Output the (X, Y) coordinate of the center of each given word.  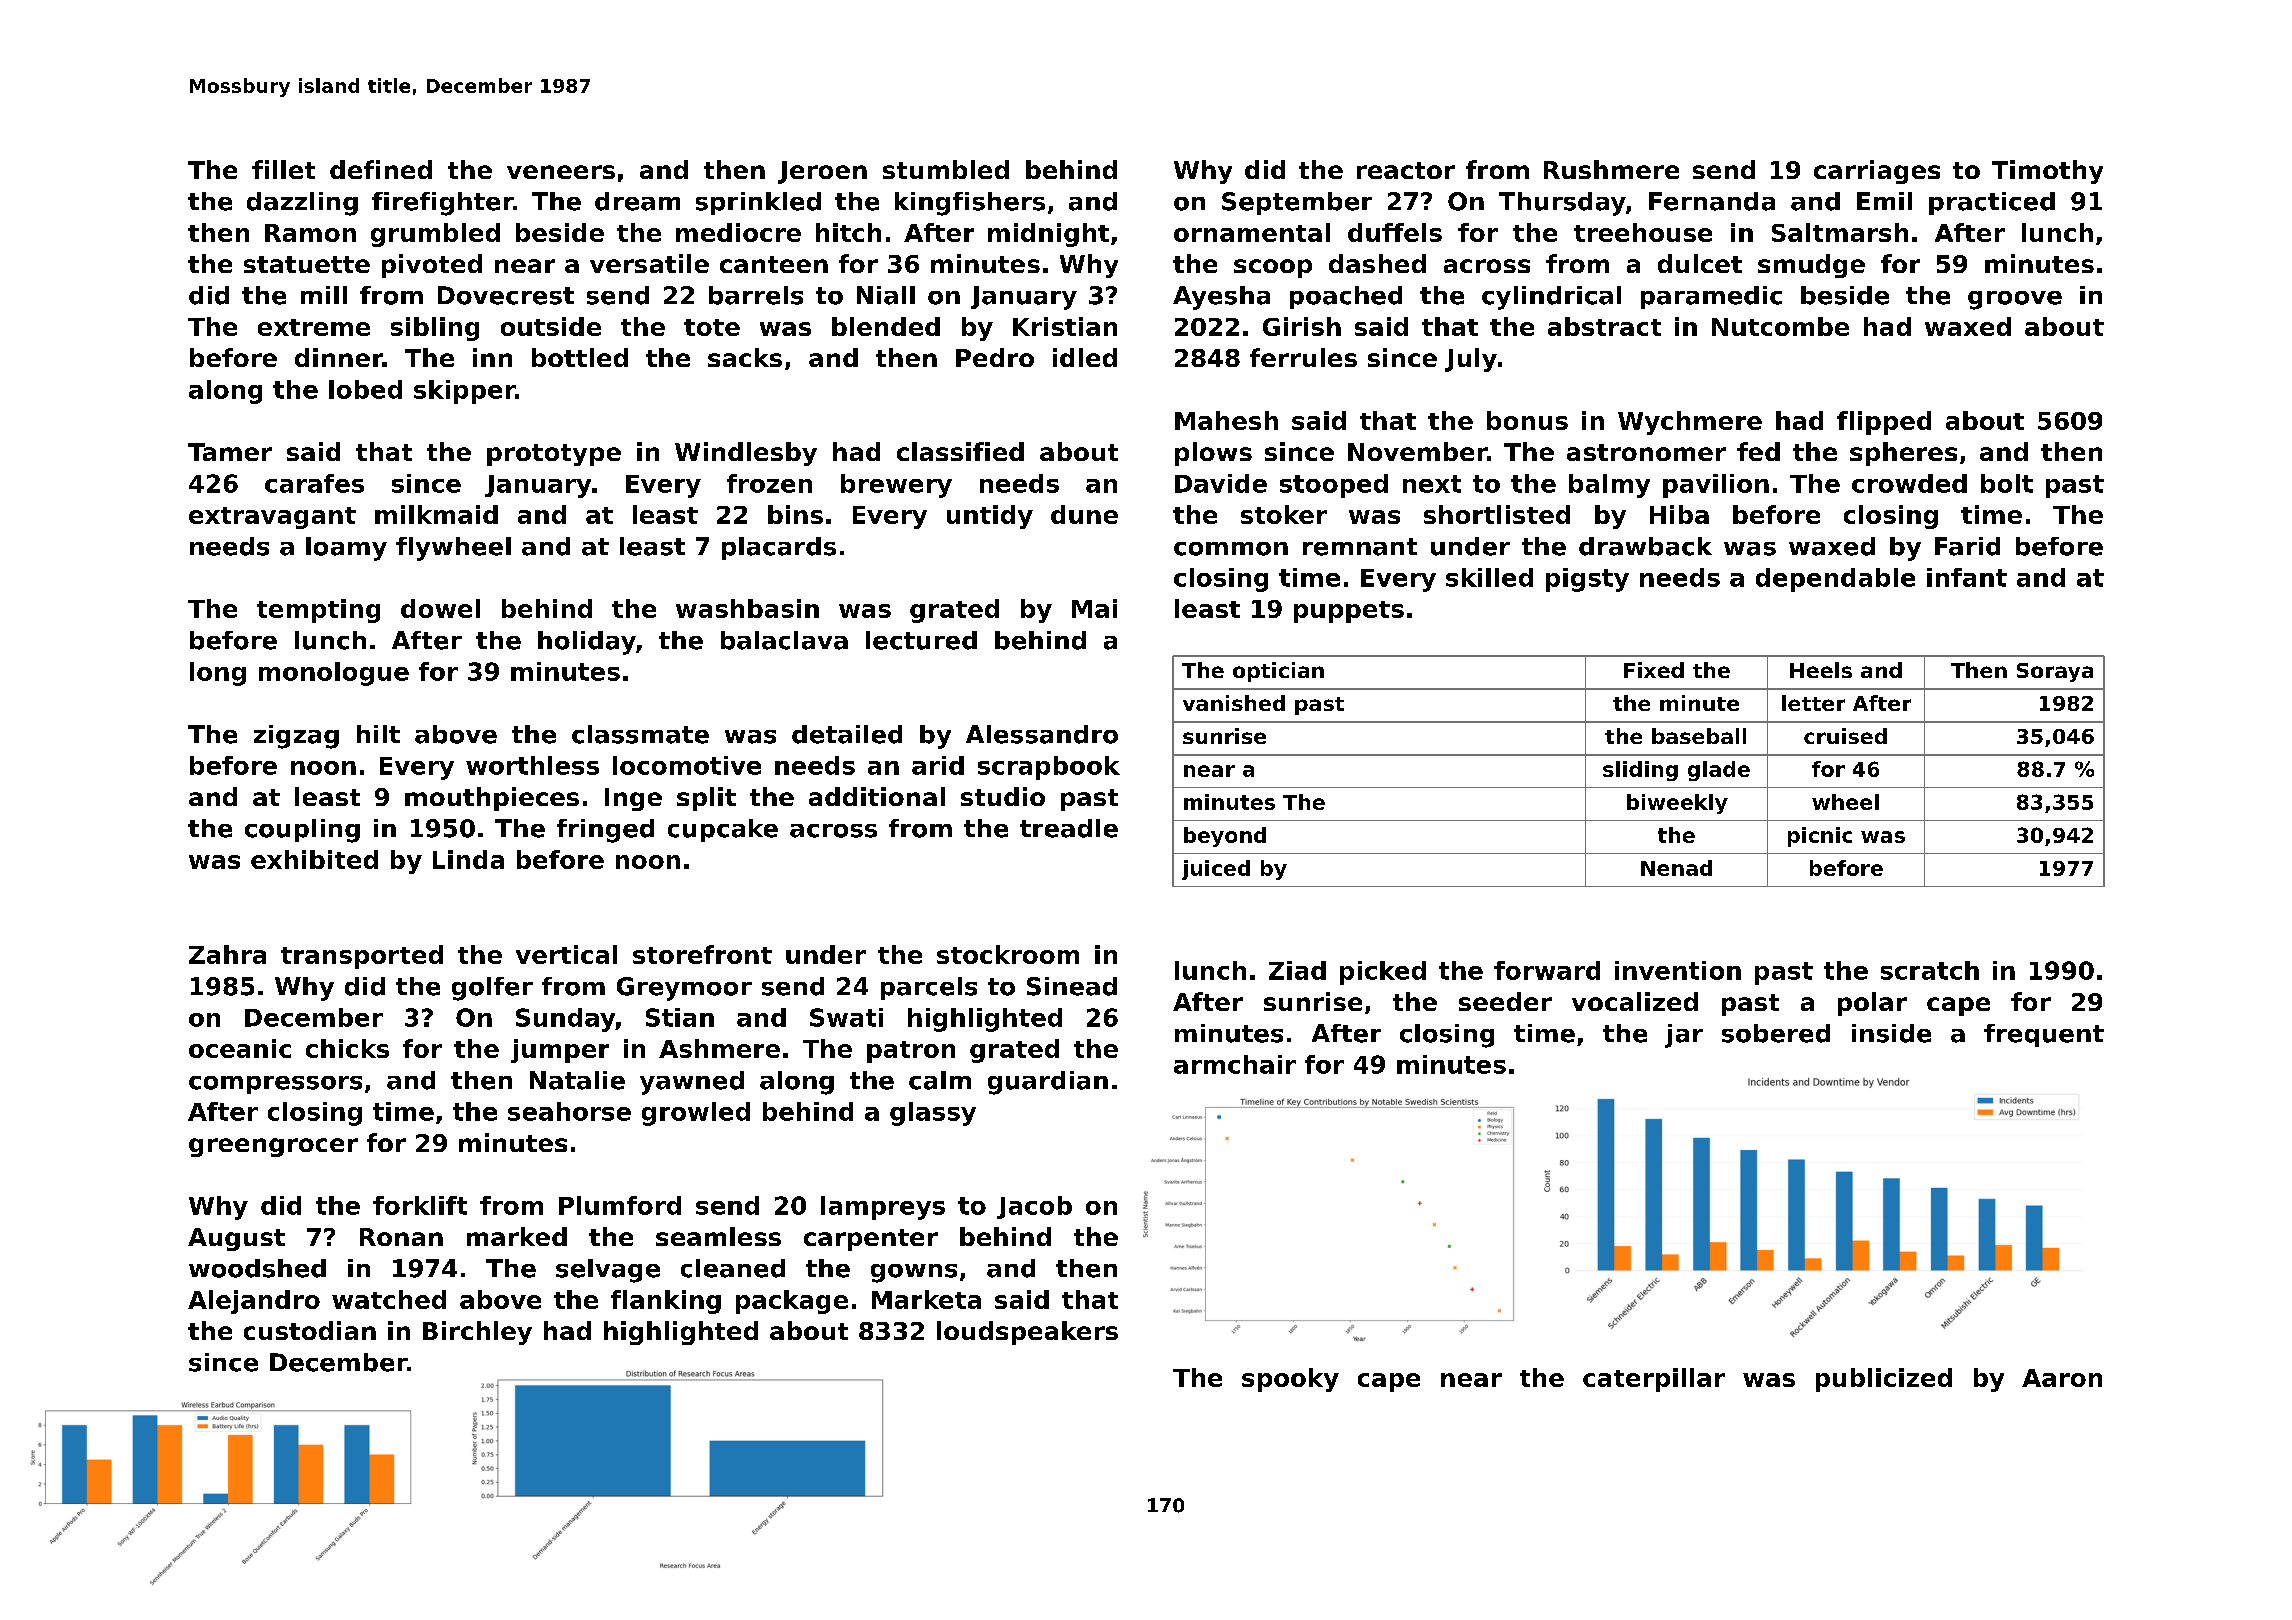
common (1231, 549)
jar (1684, 1036)
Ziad (1297, 970)
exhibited (314, 859)
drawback (1645, 546)
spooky (1290, 1380)
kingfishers (970, 204)
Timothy (2047, 172)
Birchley (477, 1333)
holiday (587, 643)
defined (381, 169)
